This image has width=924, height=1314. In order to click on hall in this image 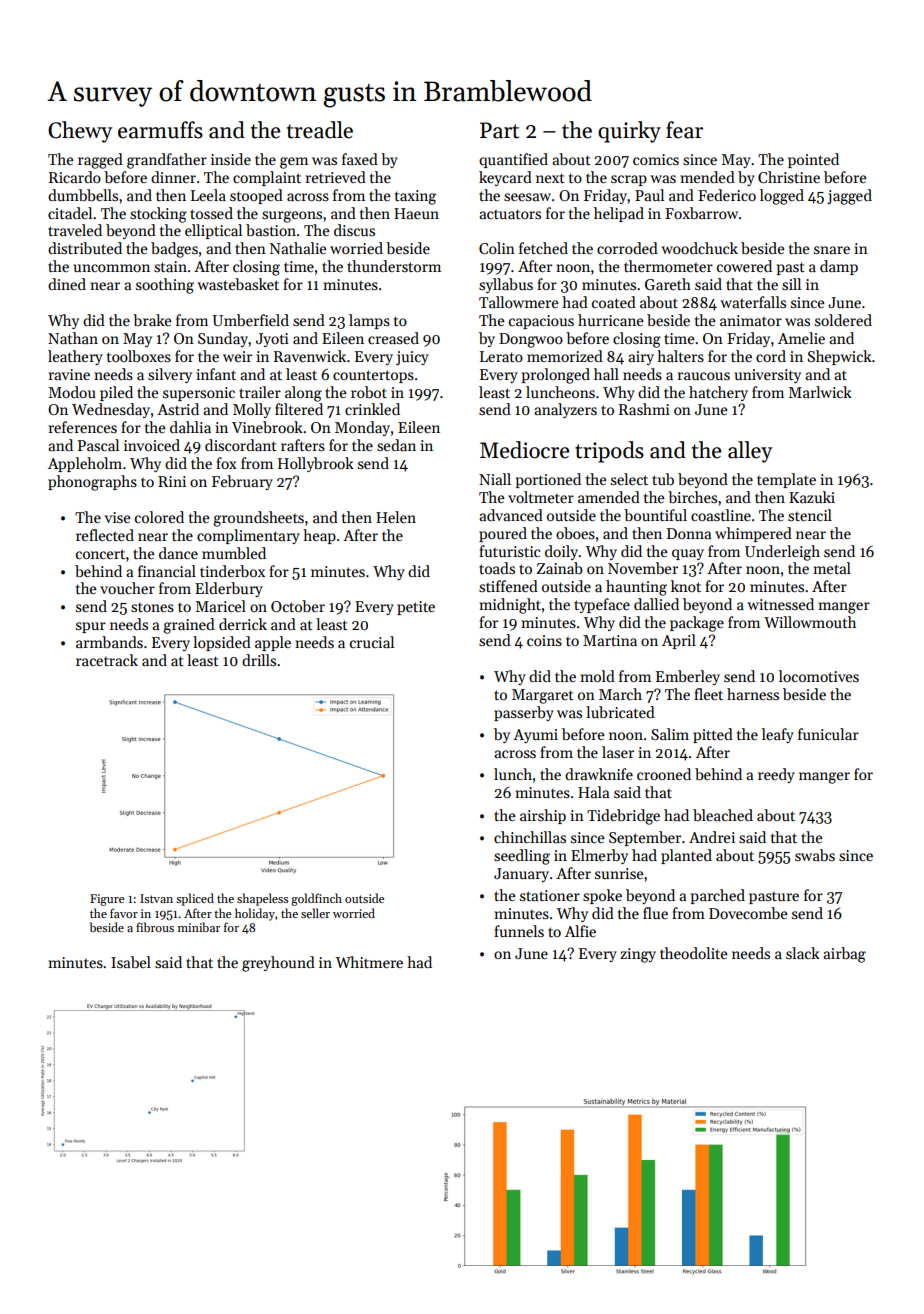, I will do `click(606, 374)`.
